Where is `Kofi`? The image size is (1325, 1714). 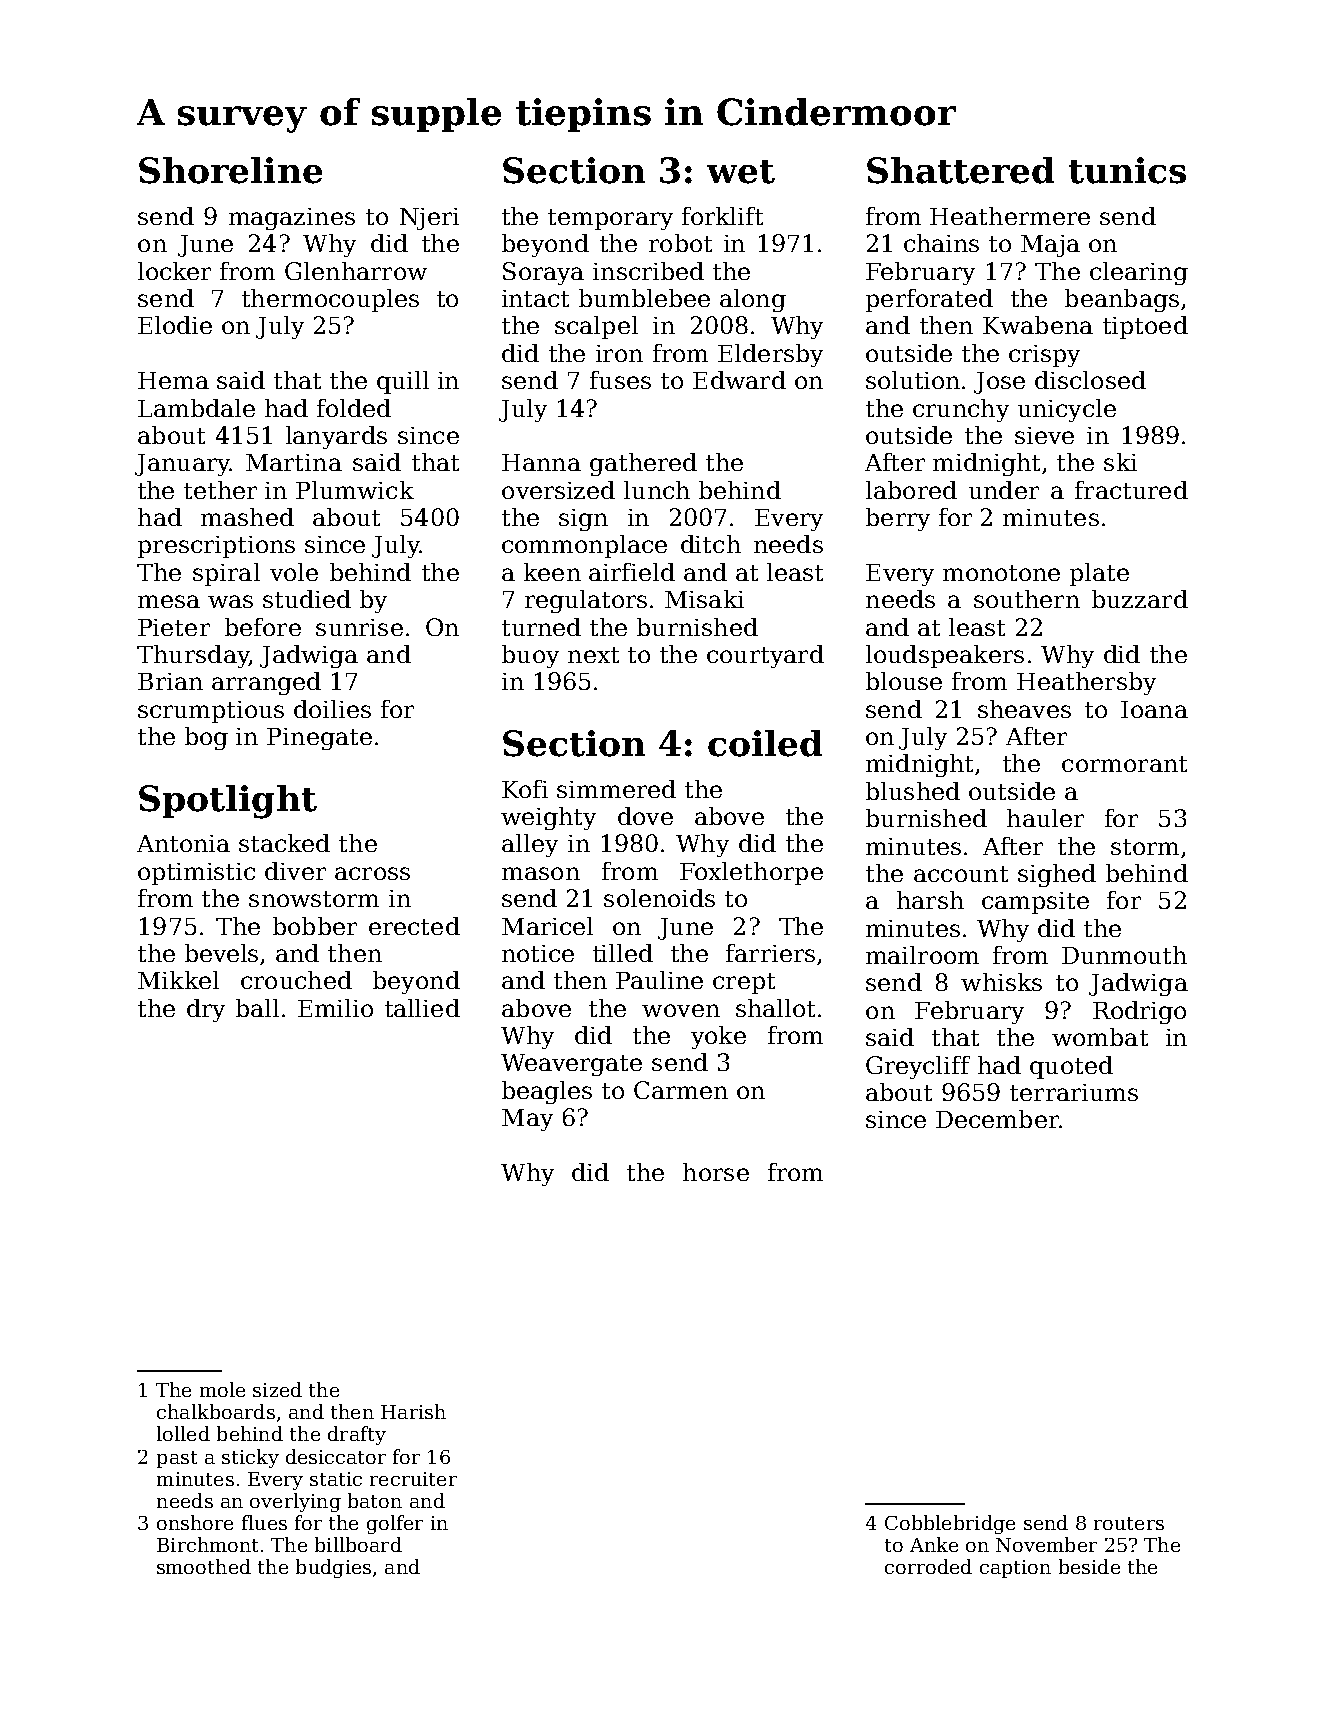
Kofi is located at coordinates (525, 789).
